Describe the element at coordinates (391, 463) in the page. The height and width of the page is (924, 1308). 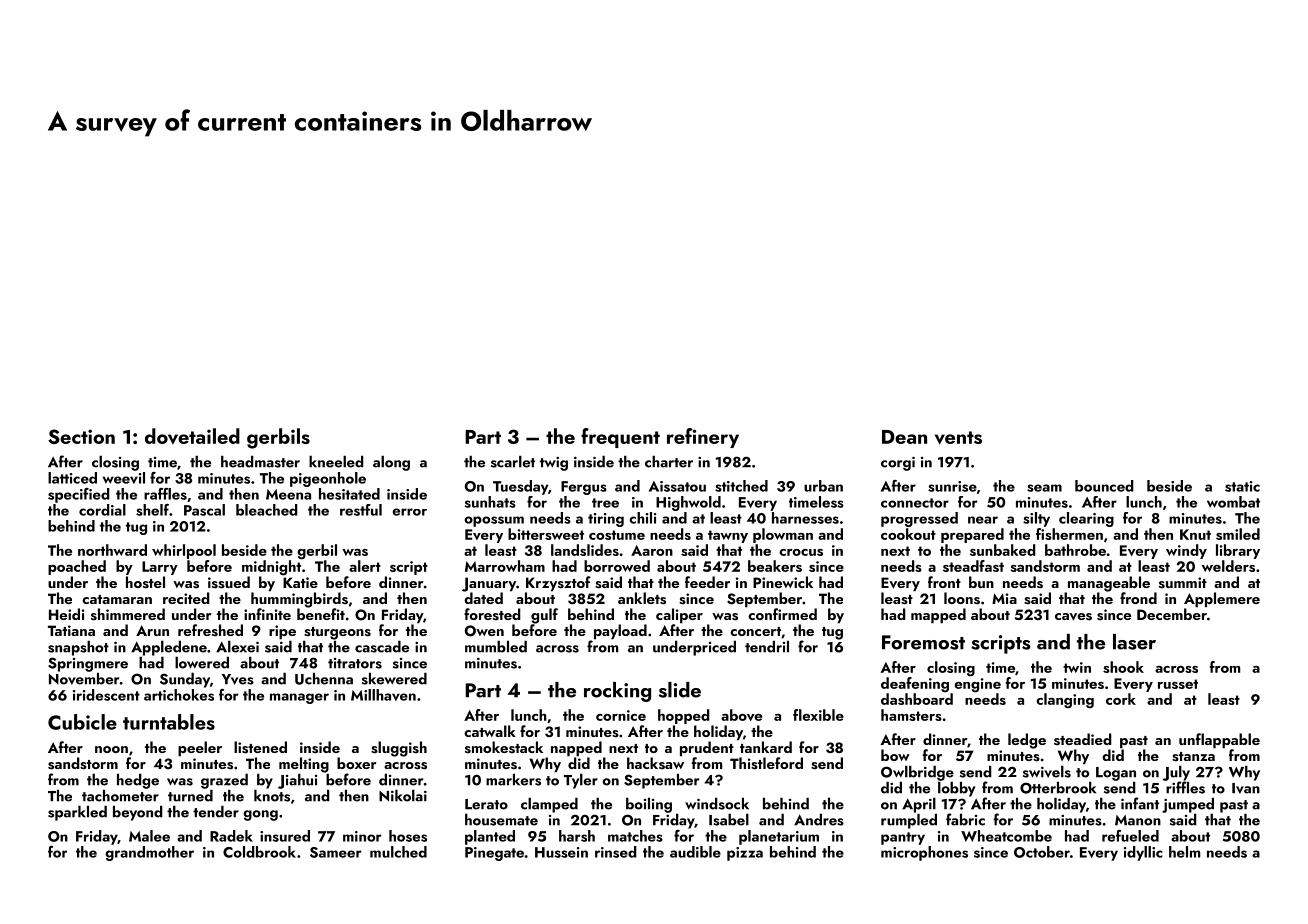
I see `along` at that location.
